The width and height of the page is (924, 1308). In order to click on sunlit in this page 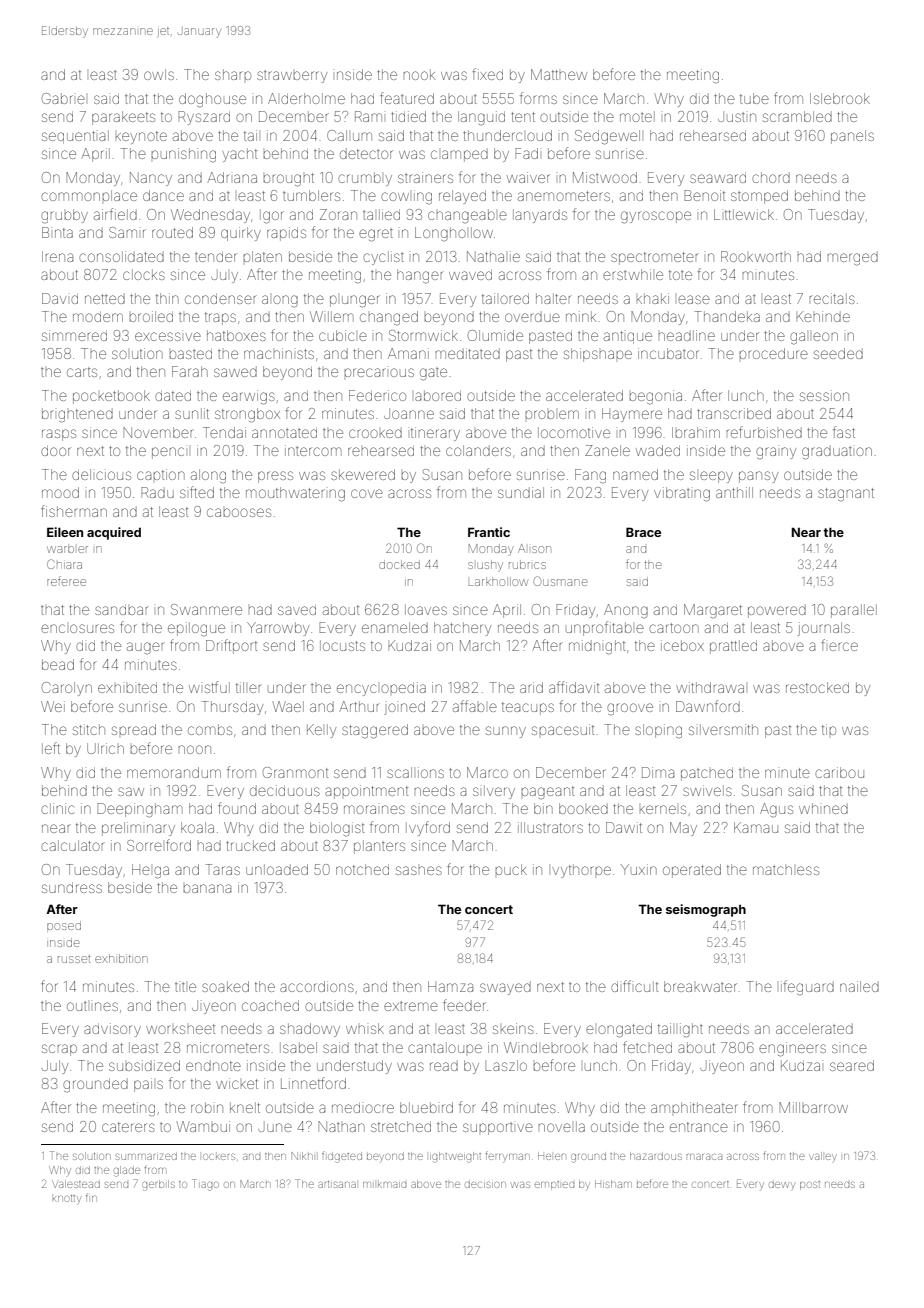, I will do `click(192, 413)`.
